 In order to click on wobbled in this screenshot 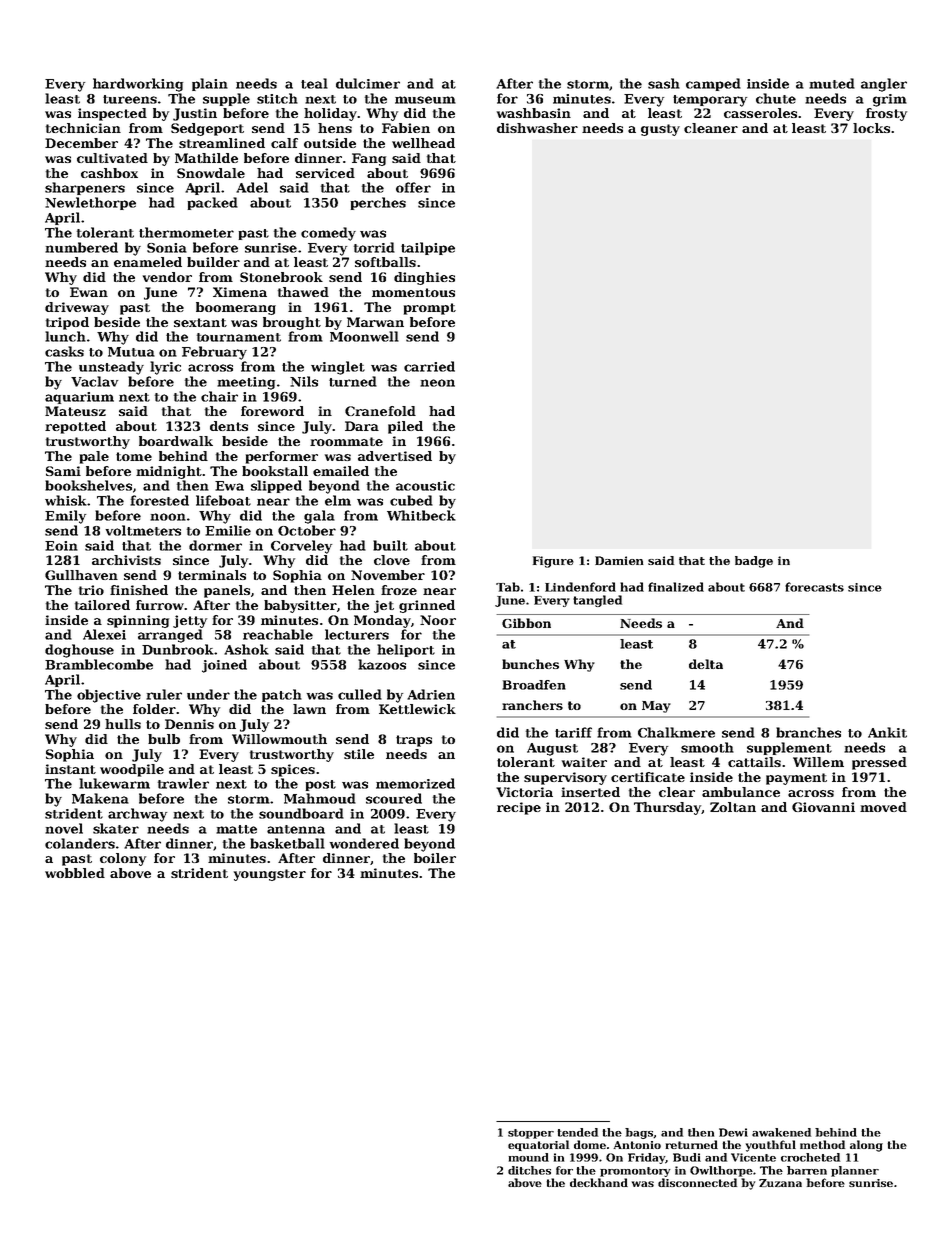, I will do `click(75, 873)`.
